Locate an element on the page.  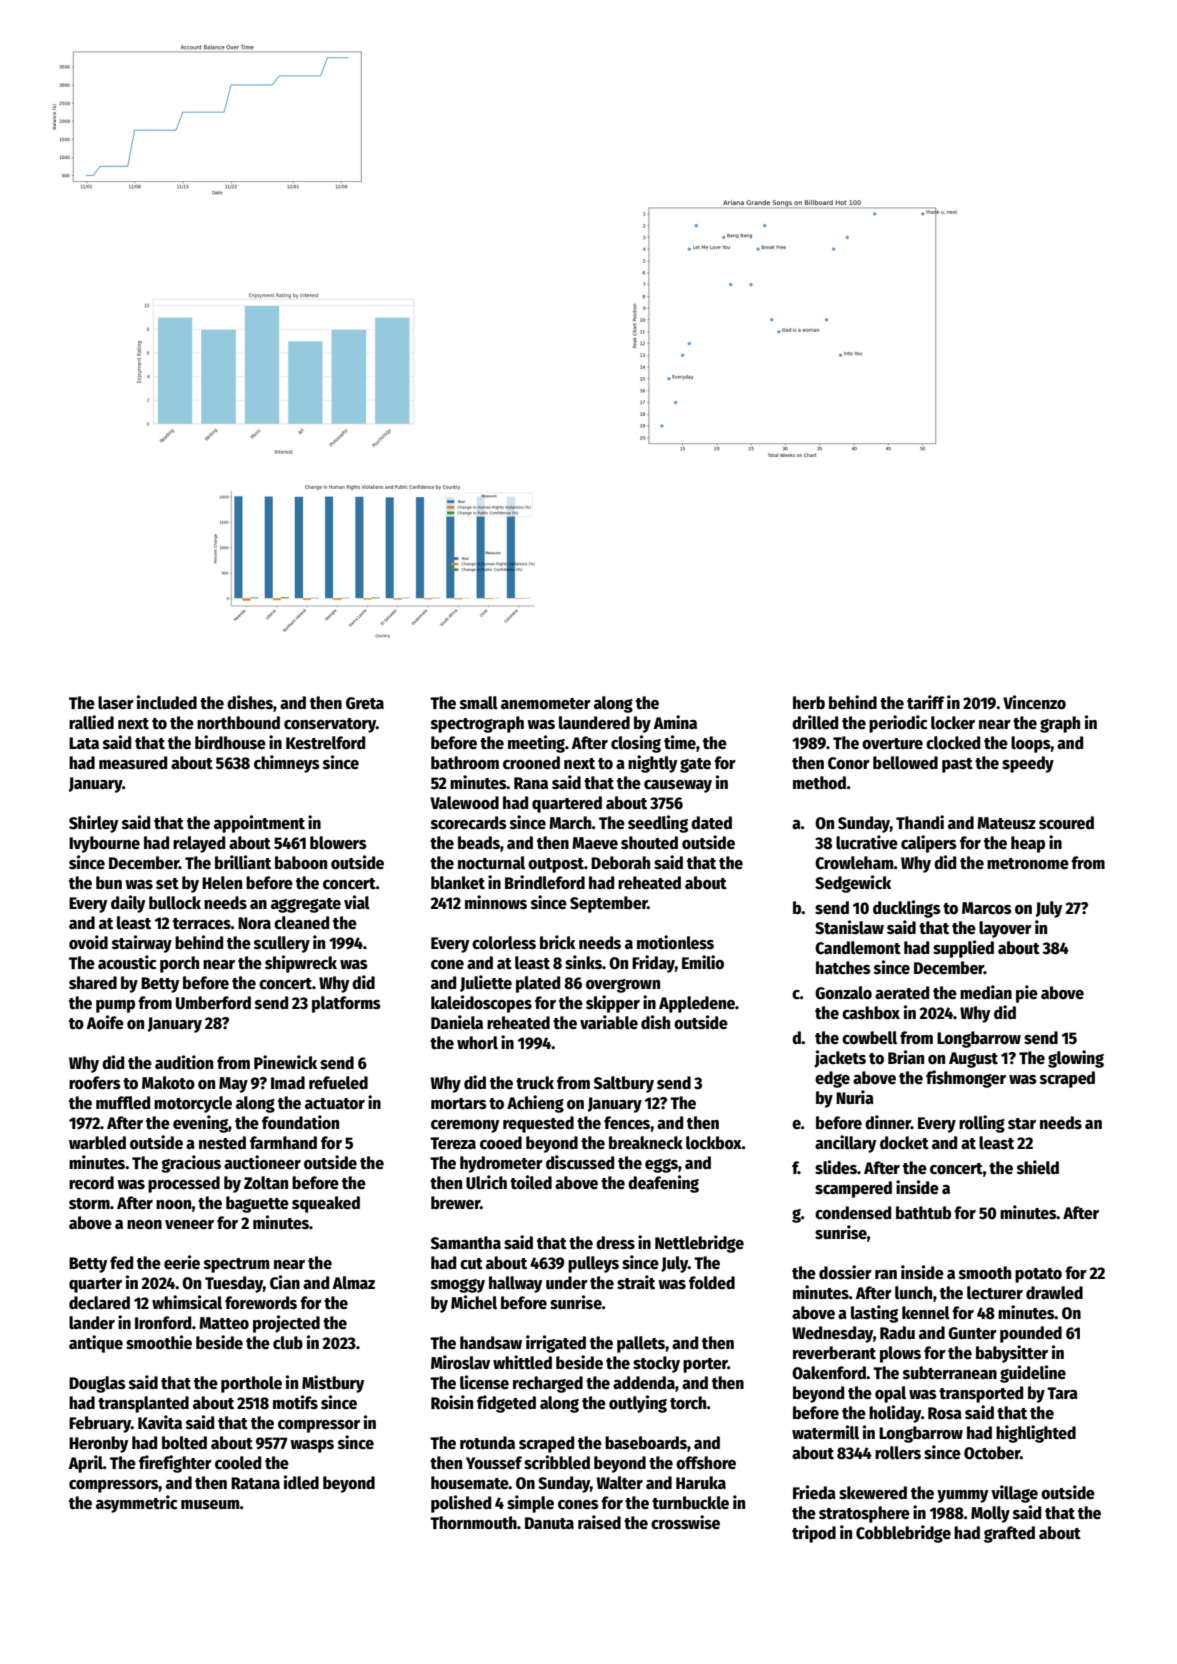
included is located at coordinates (167, 702).
